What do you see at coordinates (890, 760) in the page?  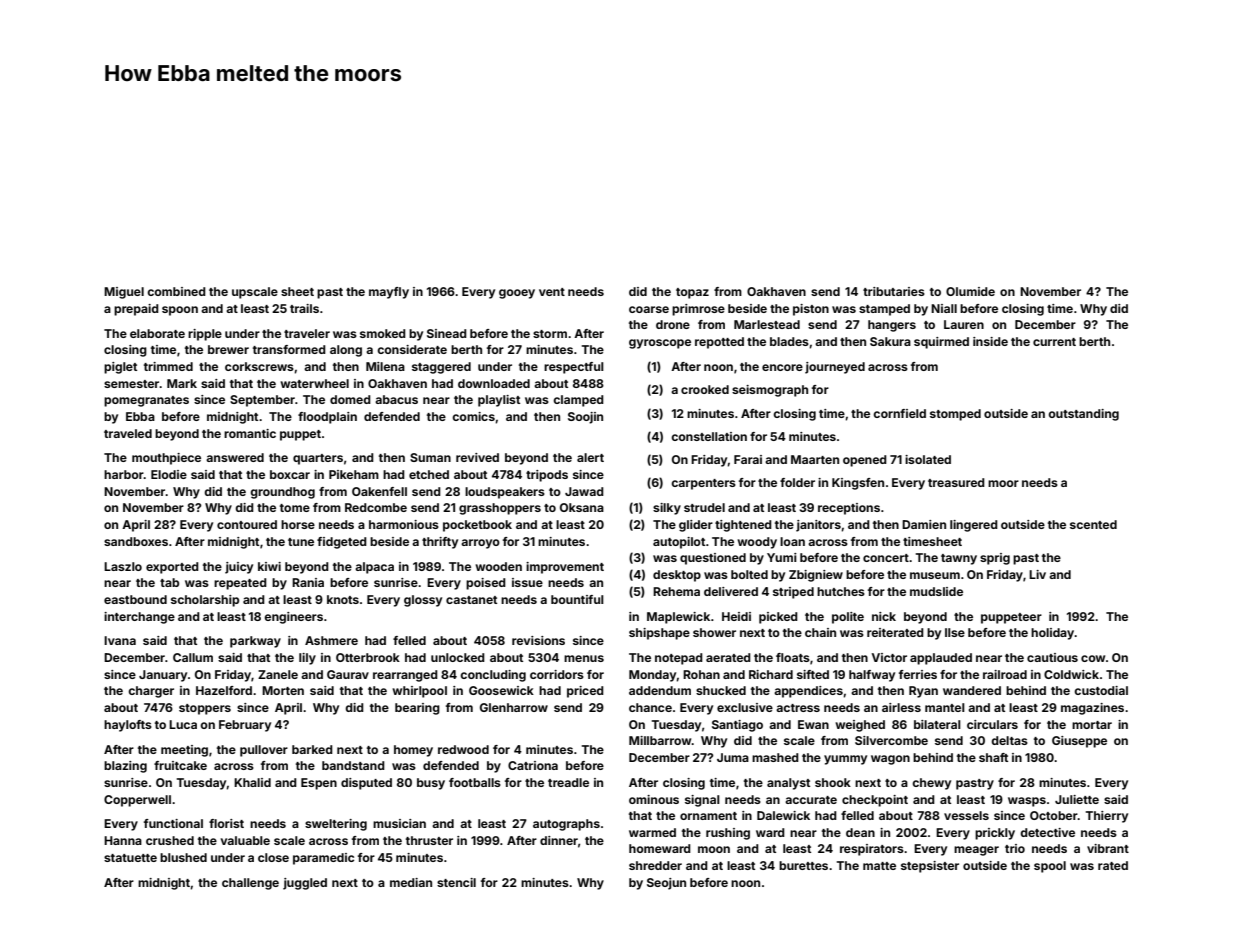 I see `wagon` at bounding box center [890, 760].
